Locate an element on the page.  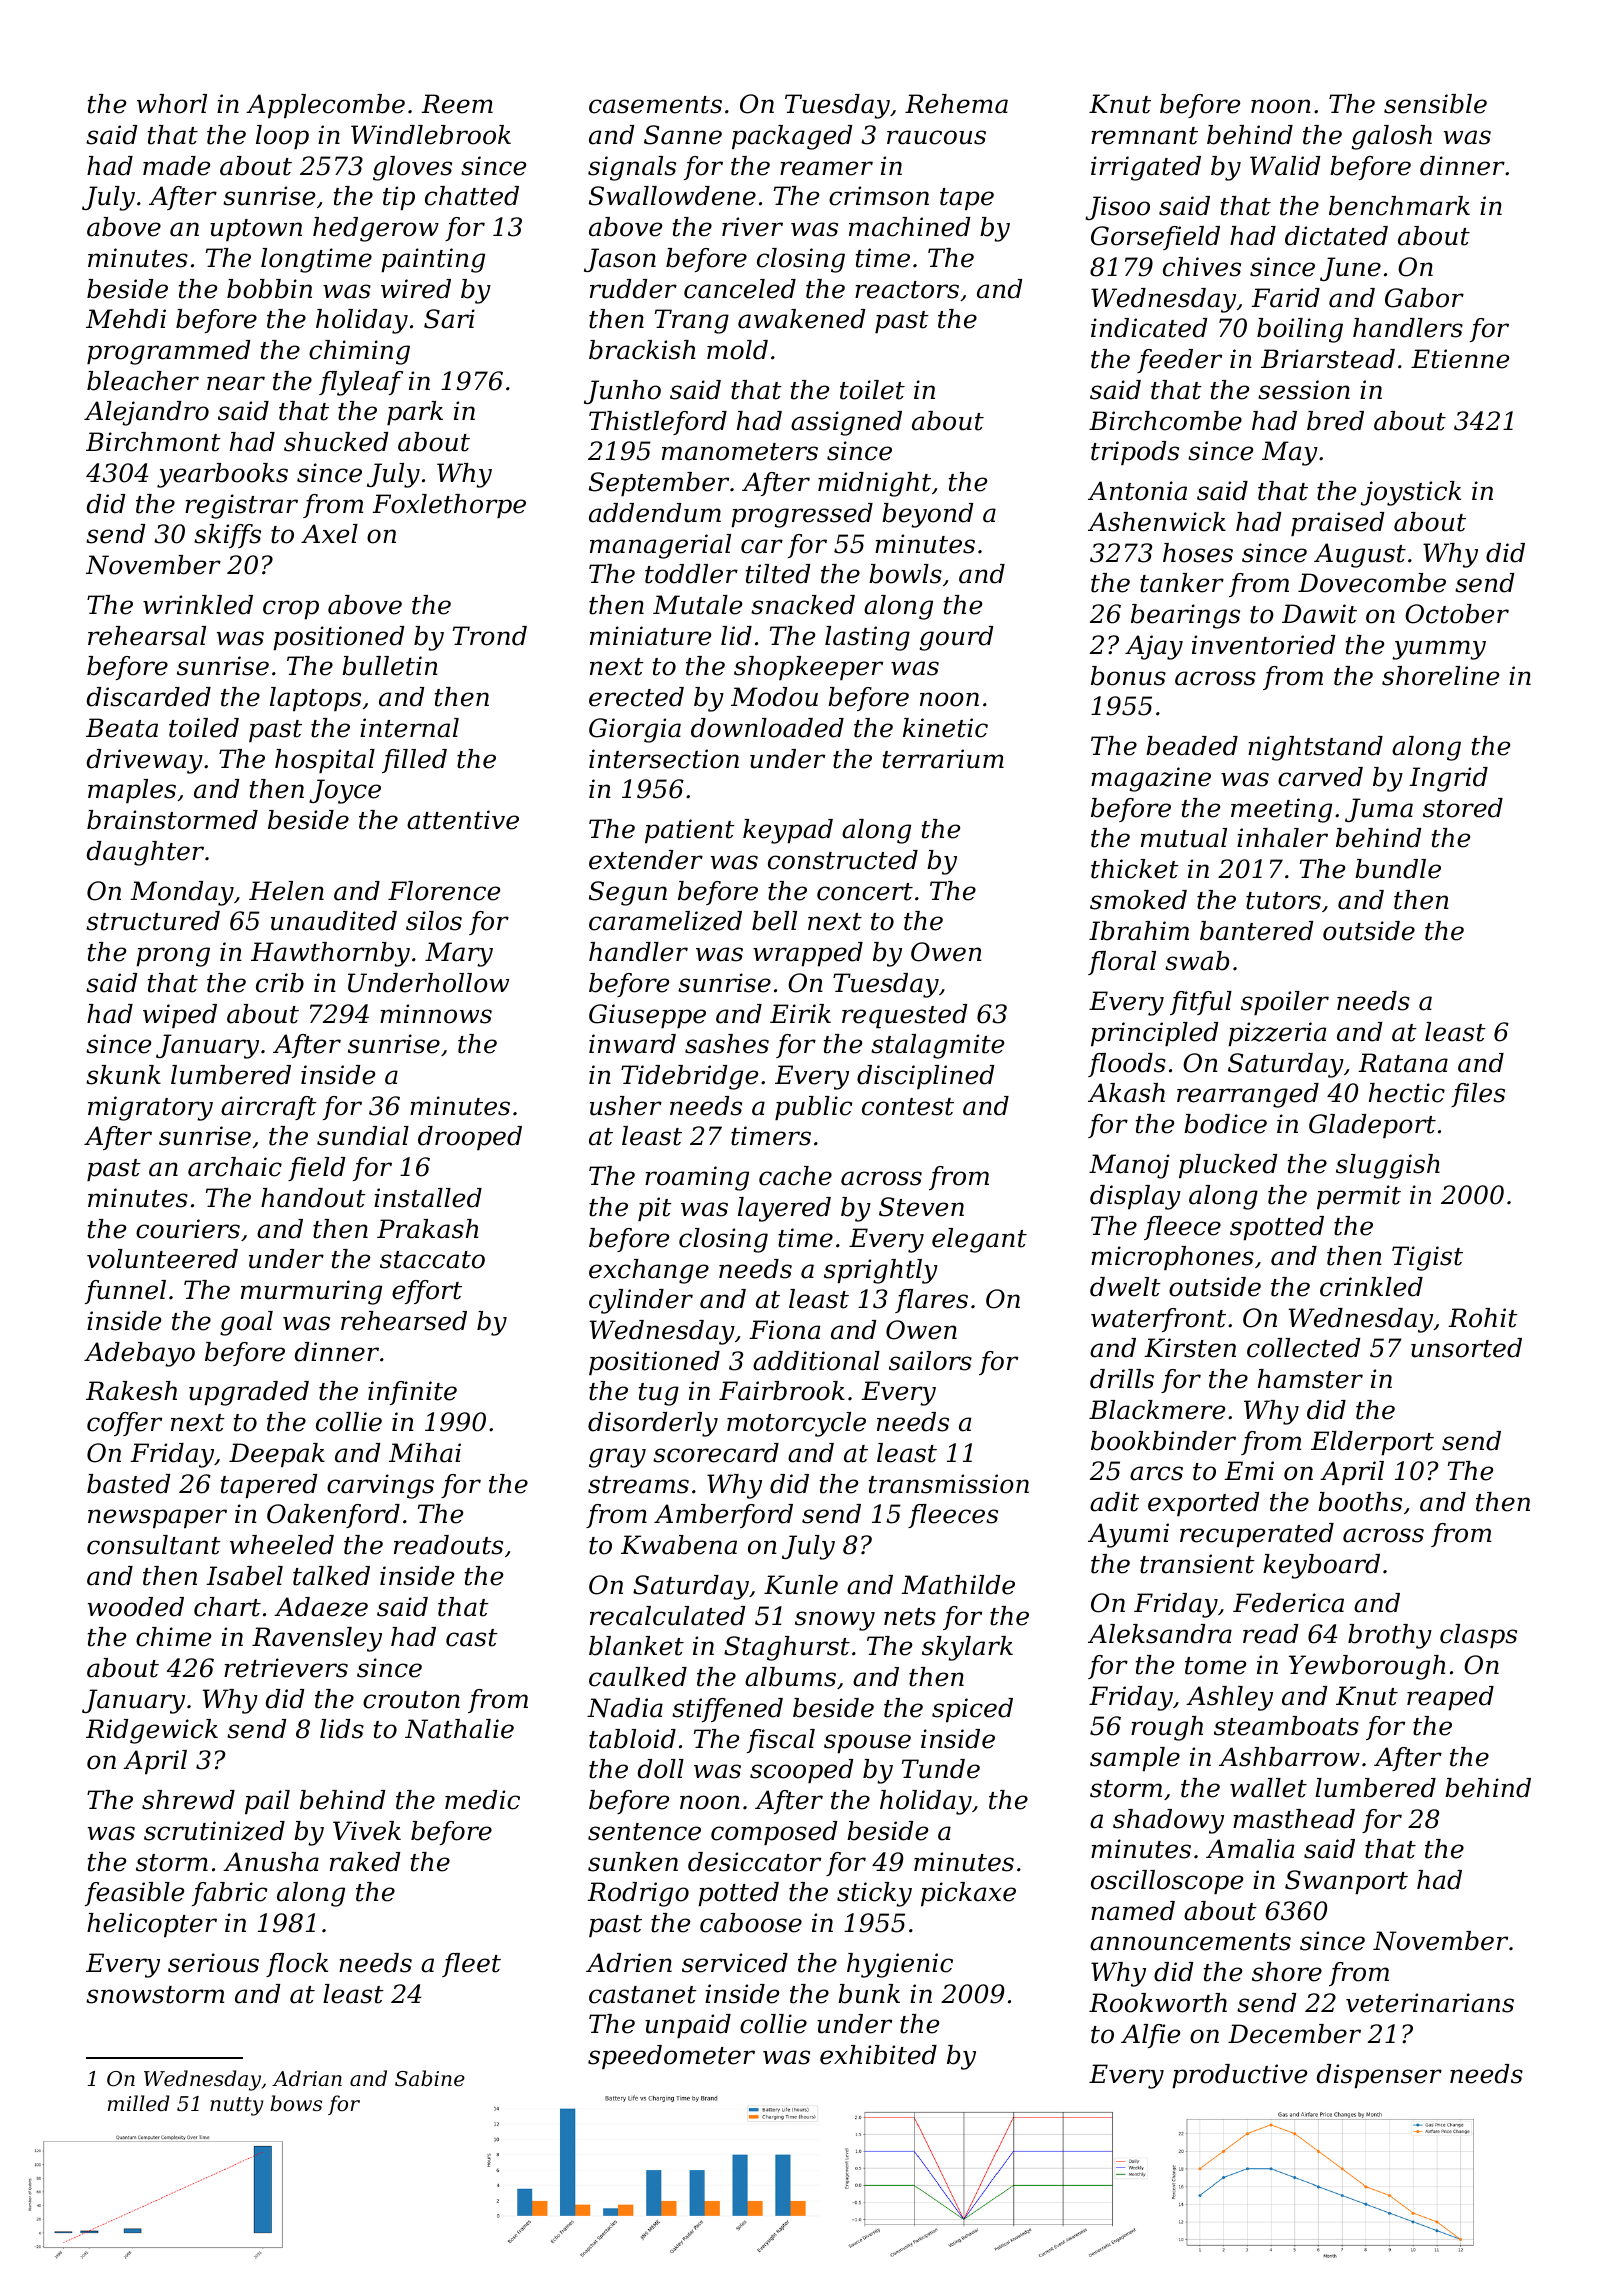
sensible is located at coordinates (1435, 104).
